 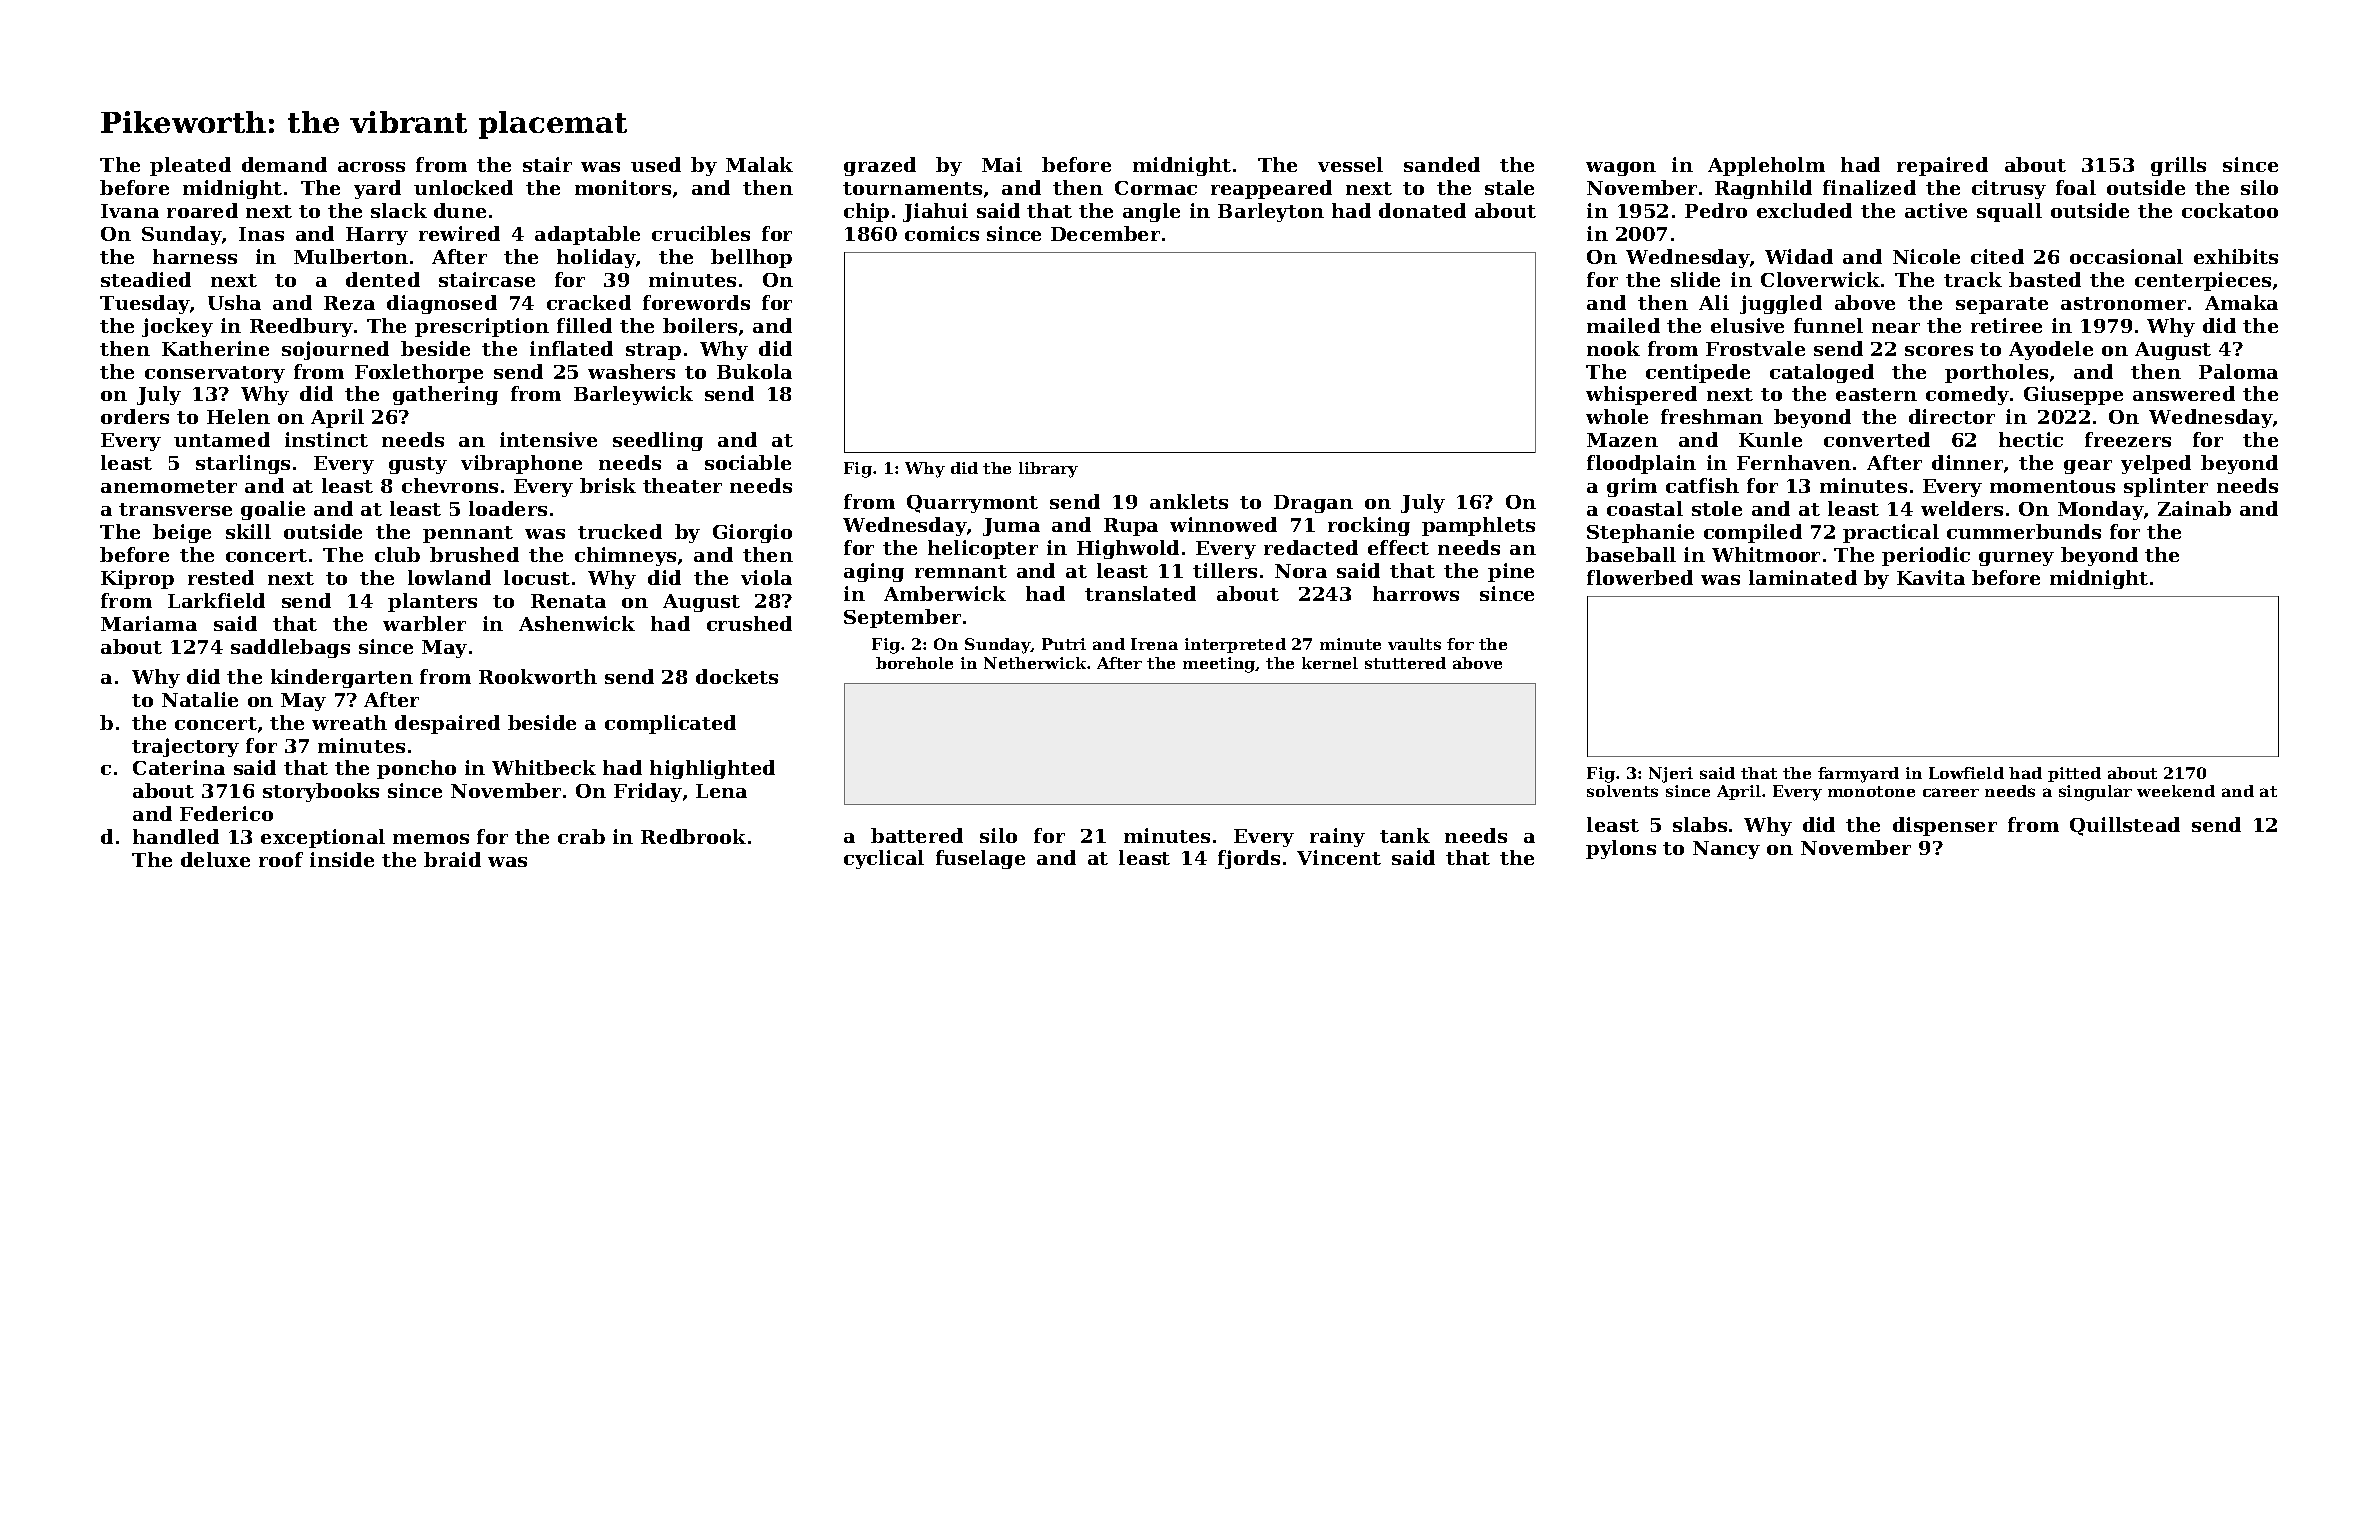 What do you see at coordinates (284, 164) in the screenshot?
I see `demand` at bounding box center [284, 164].
